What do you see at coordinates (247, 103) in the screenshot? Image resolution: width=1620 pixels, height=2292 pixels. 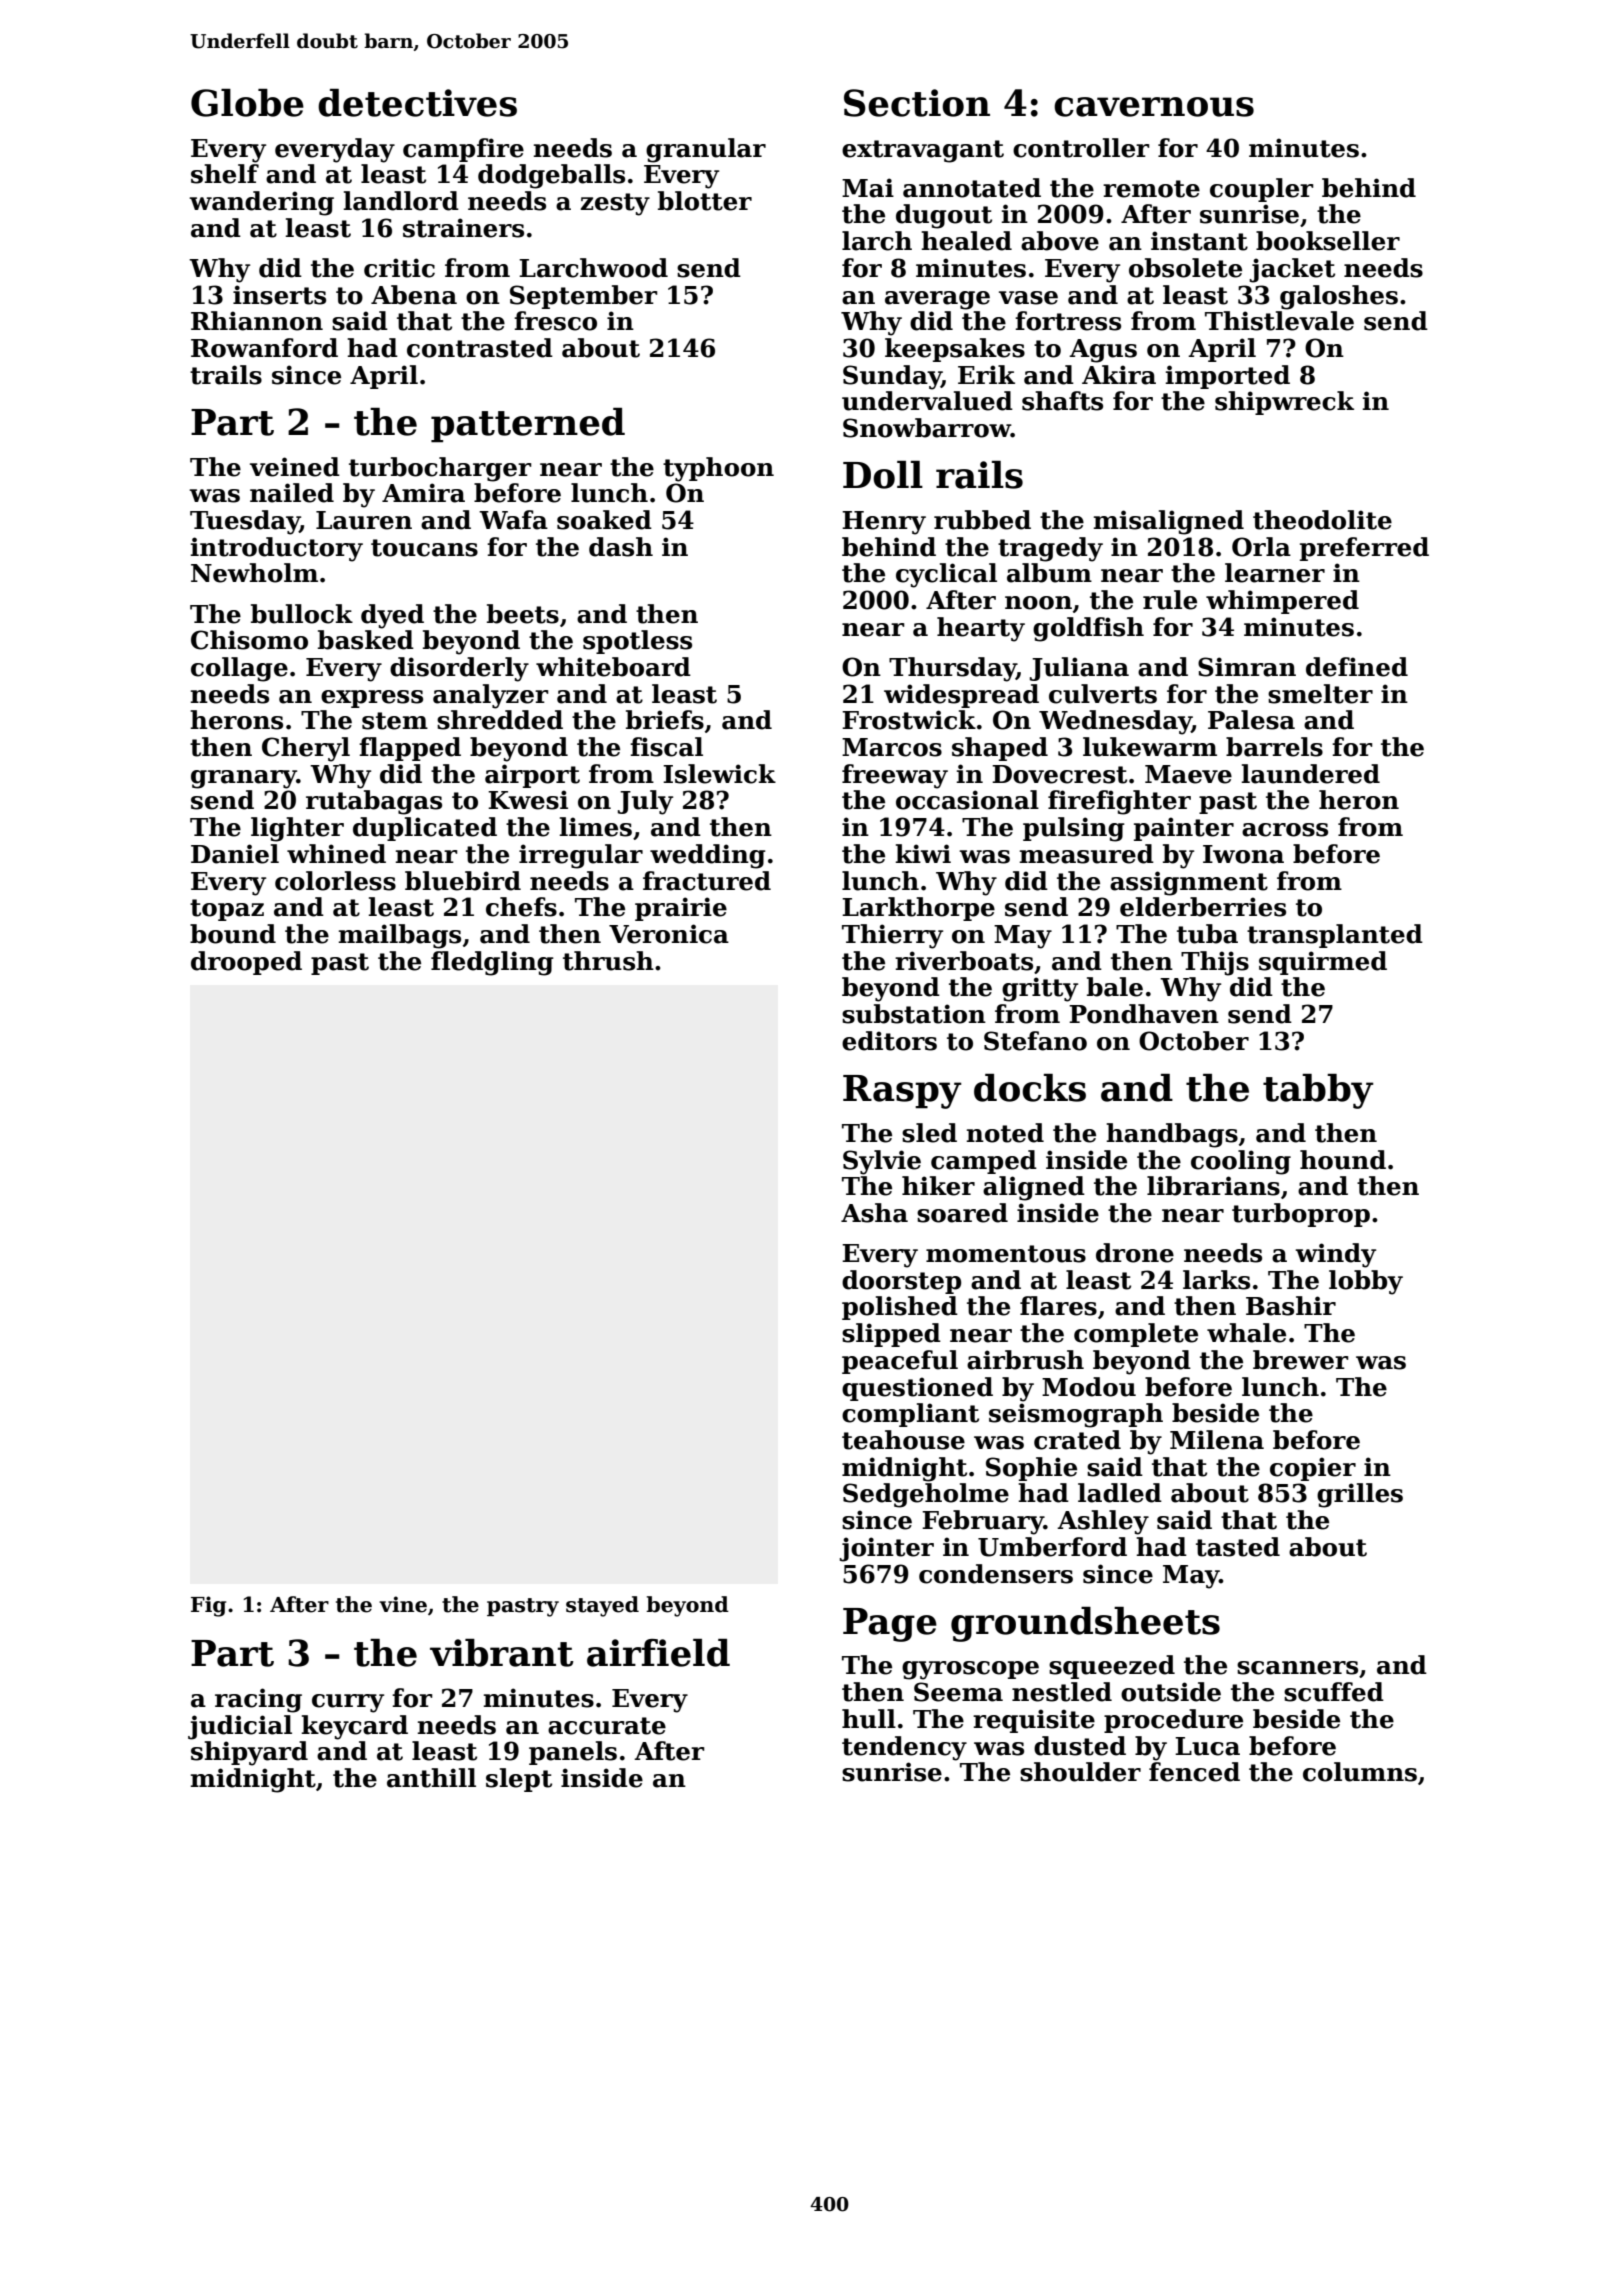 I see `Globe` at bounding box center [247, 103].
